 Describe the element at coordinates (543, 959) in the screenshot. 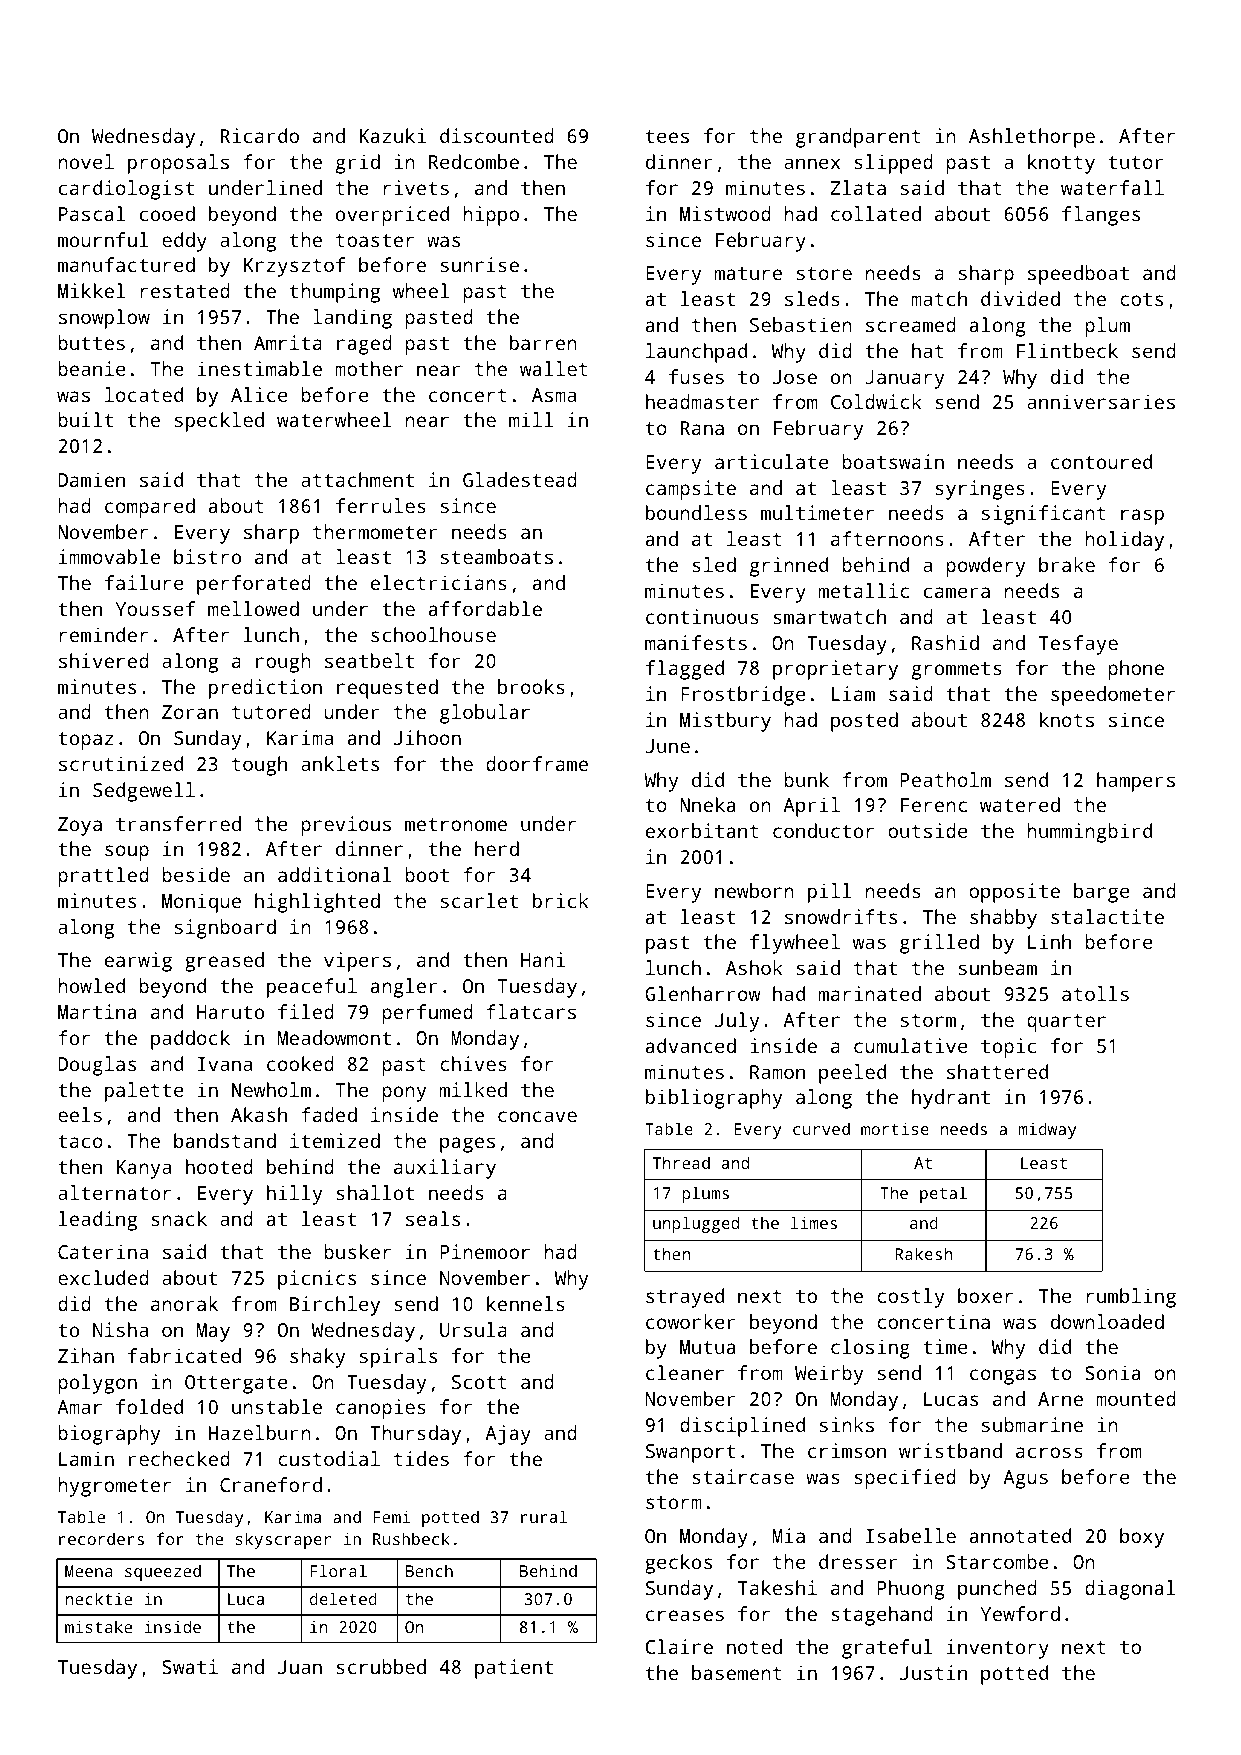

I see `Hani` at that location.
